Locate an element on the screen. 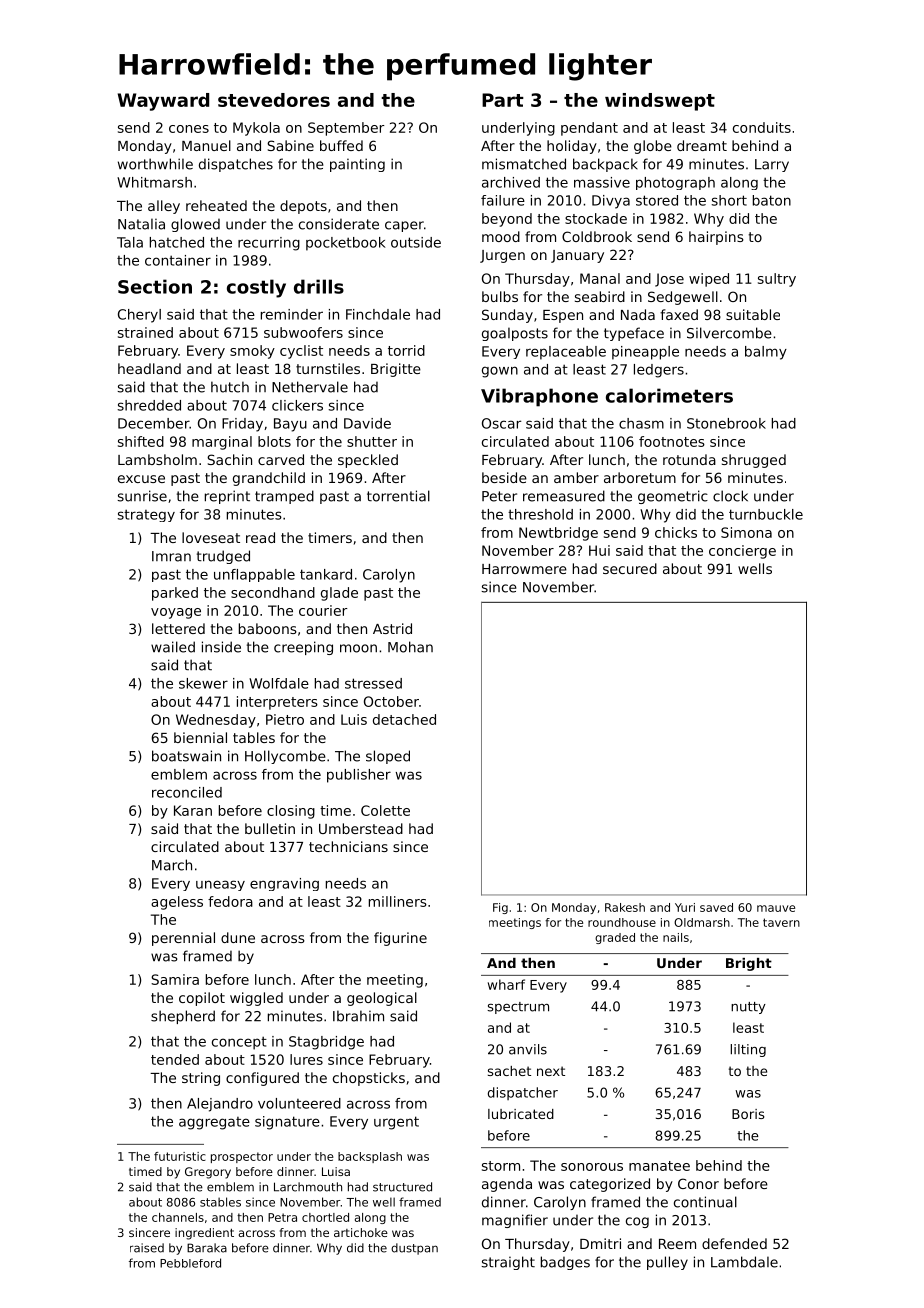 This screenshot has height=1308, width=924. windswept is located at coordinates (660, 102).
